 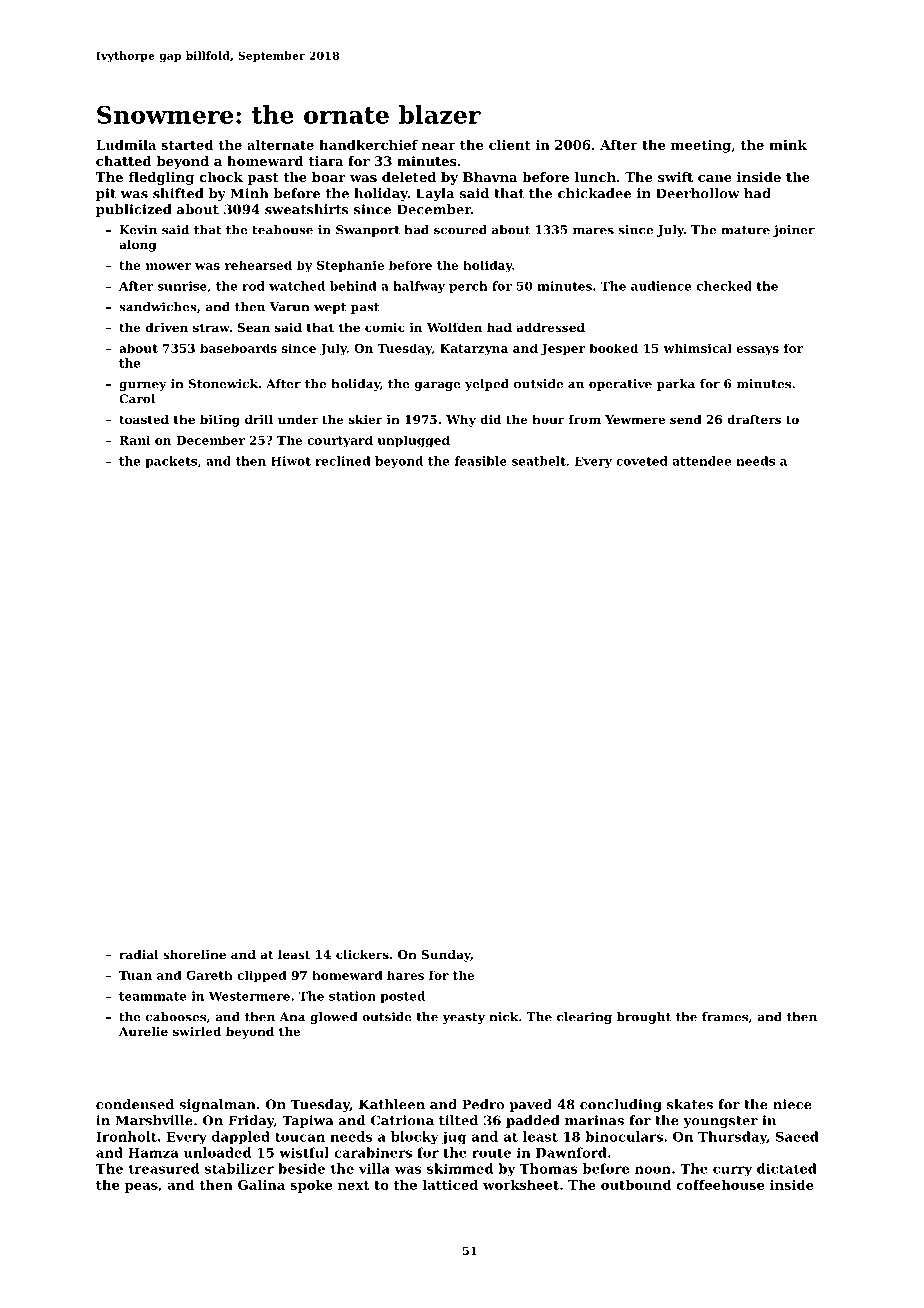 What do you see at coordinates (702, 461) in the image?
I see `attendee` at bounding box center [702, 461].
